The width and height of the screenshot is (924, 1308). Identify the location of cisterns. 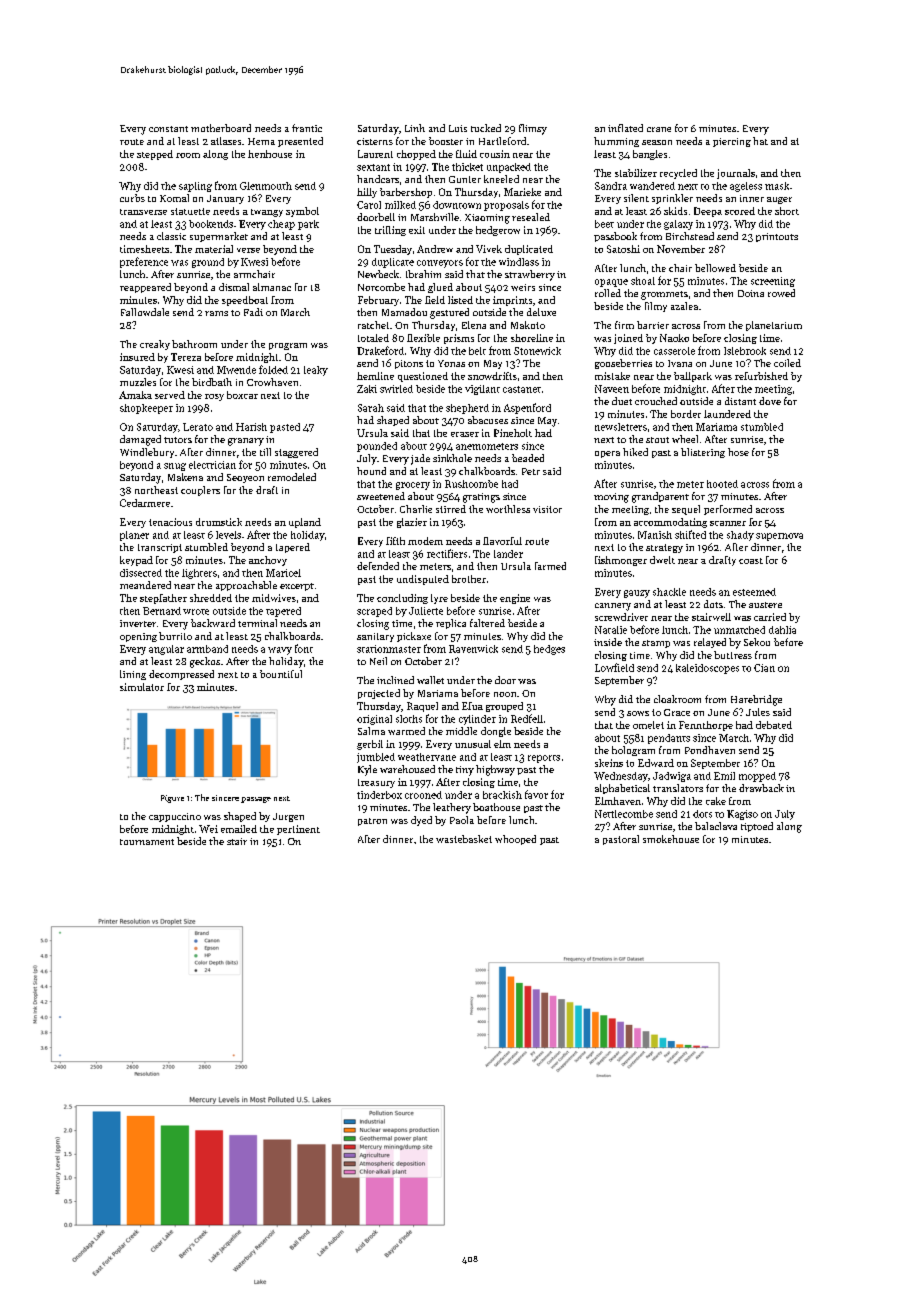
(375, 141).
